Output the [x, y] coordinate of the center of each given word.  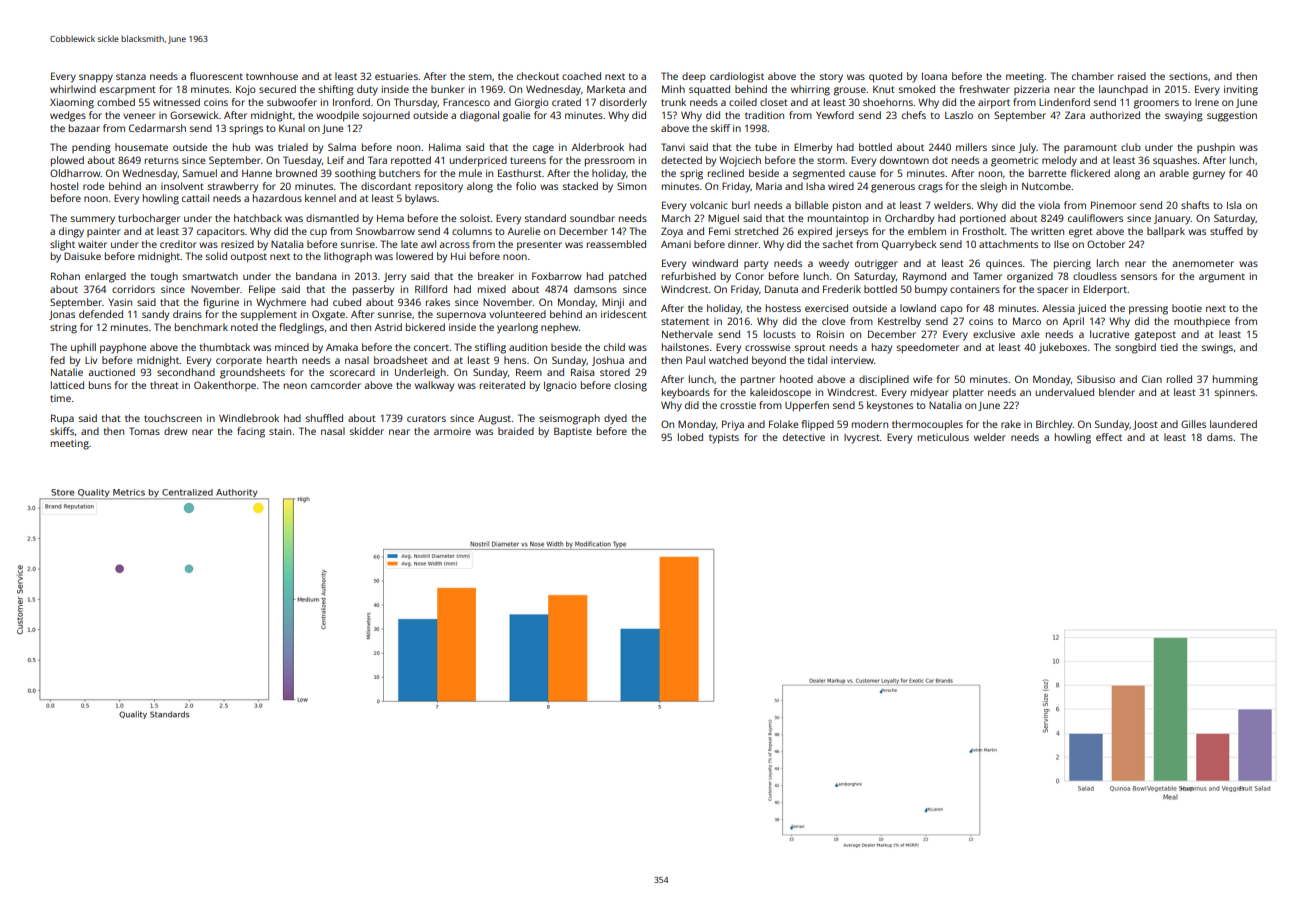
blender [1117, 392]
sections [1188, 76]
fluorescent [216, 76]
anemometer [1203, 263]
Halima [445, 147]
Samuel [200, 173]
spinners [1235, 393]
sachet [838, 244]
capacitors [221, 232]
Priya [733, 425]
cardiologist [737, 77]
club [1131, 147]
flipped [818, 425]
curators [426, 418]
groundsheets [252, 373]
